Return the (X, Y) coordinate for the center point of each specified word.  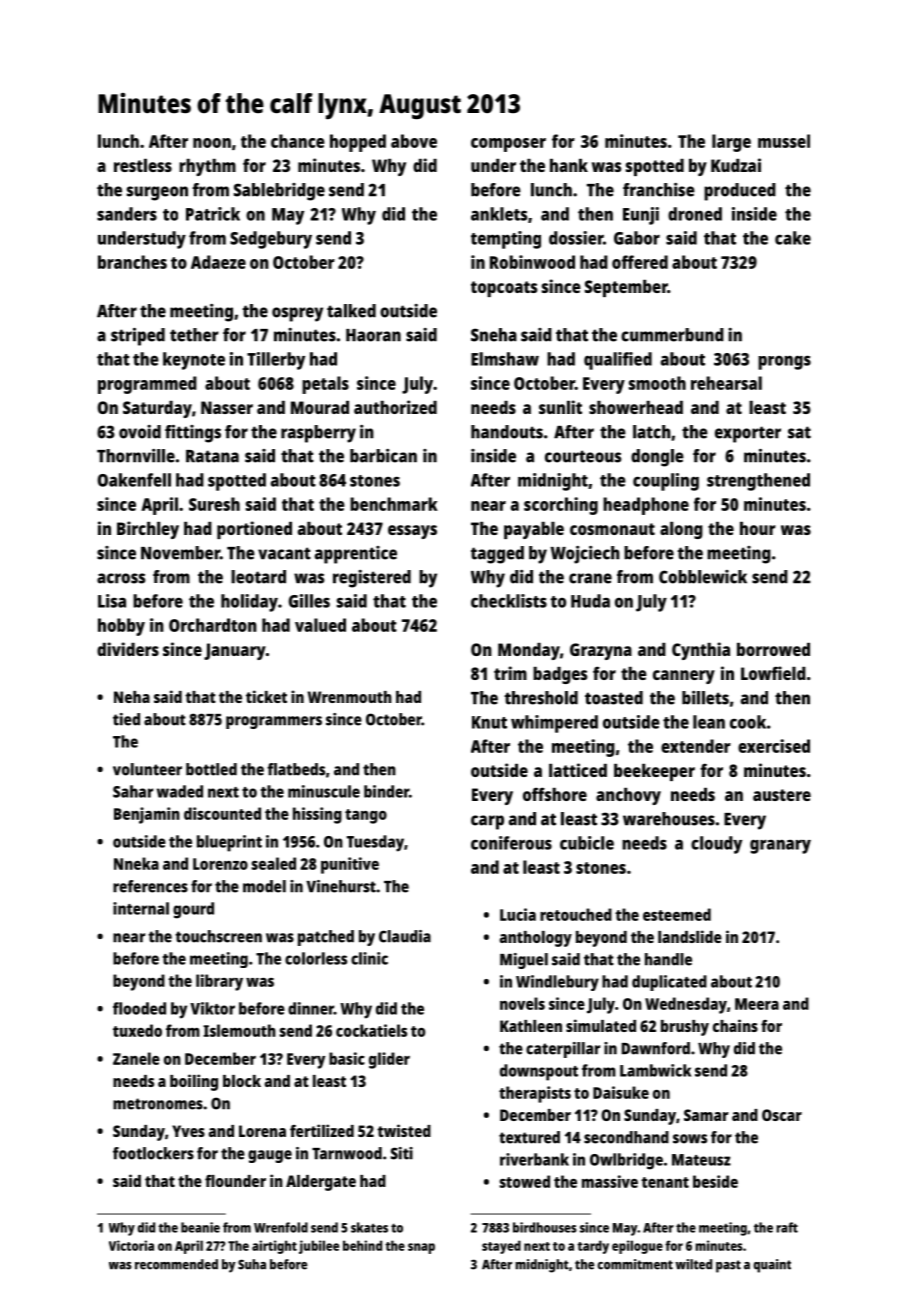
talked (351, 311)
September (626, 288)
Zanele (136, 1058)
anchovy (628, 796)
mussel (784, 141)
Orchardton (213, 625)
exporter (748, 434)
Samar (706, 1115)
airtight (274, 1247)
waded (180, 791)
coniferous (511, 843)
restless (143, 165)
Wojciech (585, 555)
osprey (297, 314)
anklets (499, 214)
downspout (539, 1072)
